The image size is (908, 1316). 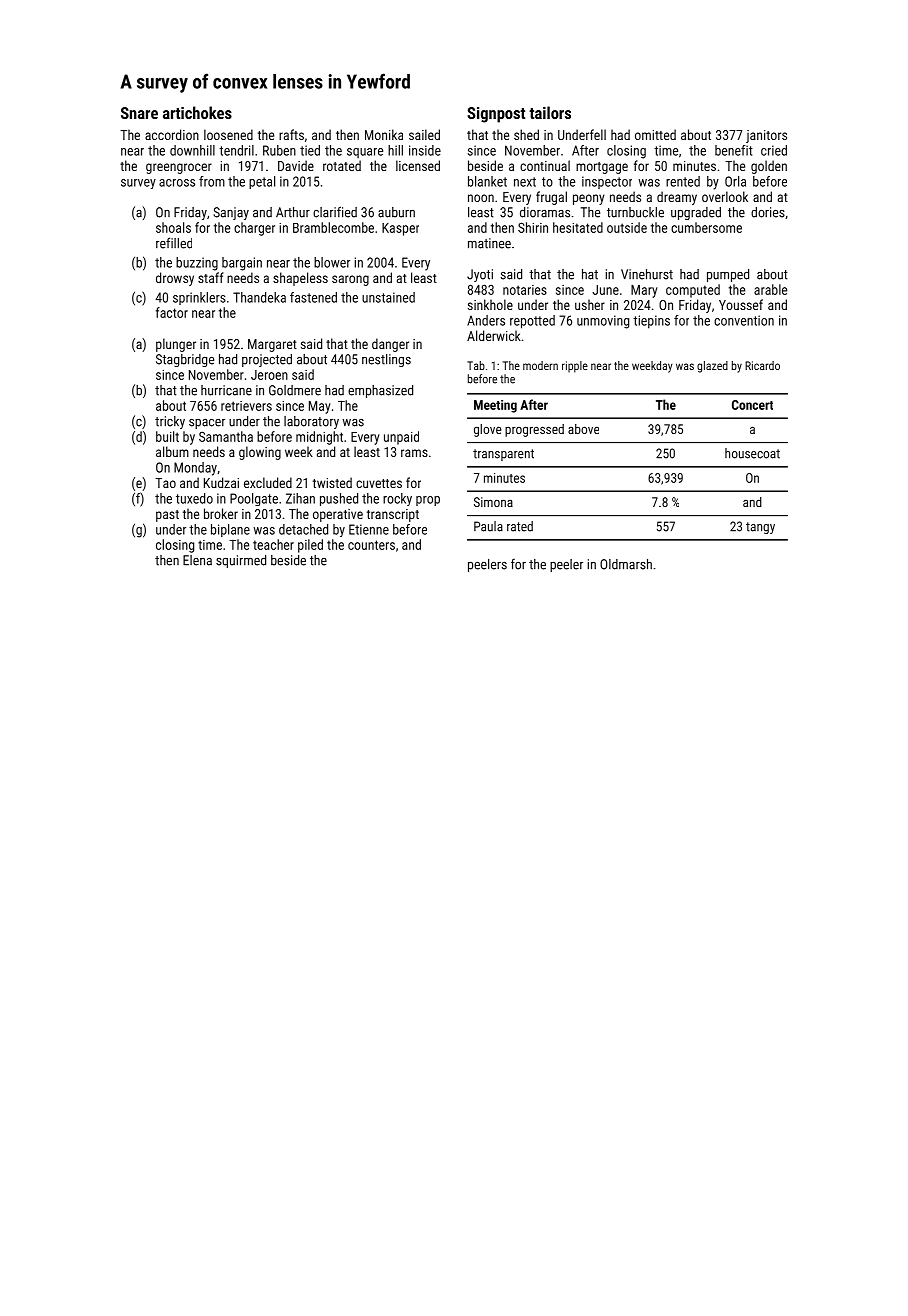 I want to click on Elena, so click(x=197, y=560).
